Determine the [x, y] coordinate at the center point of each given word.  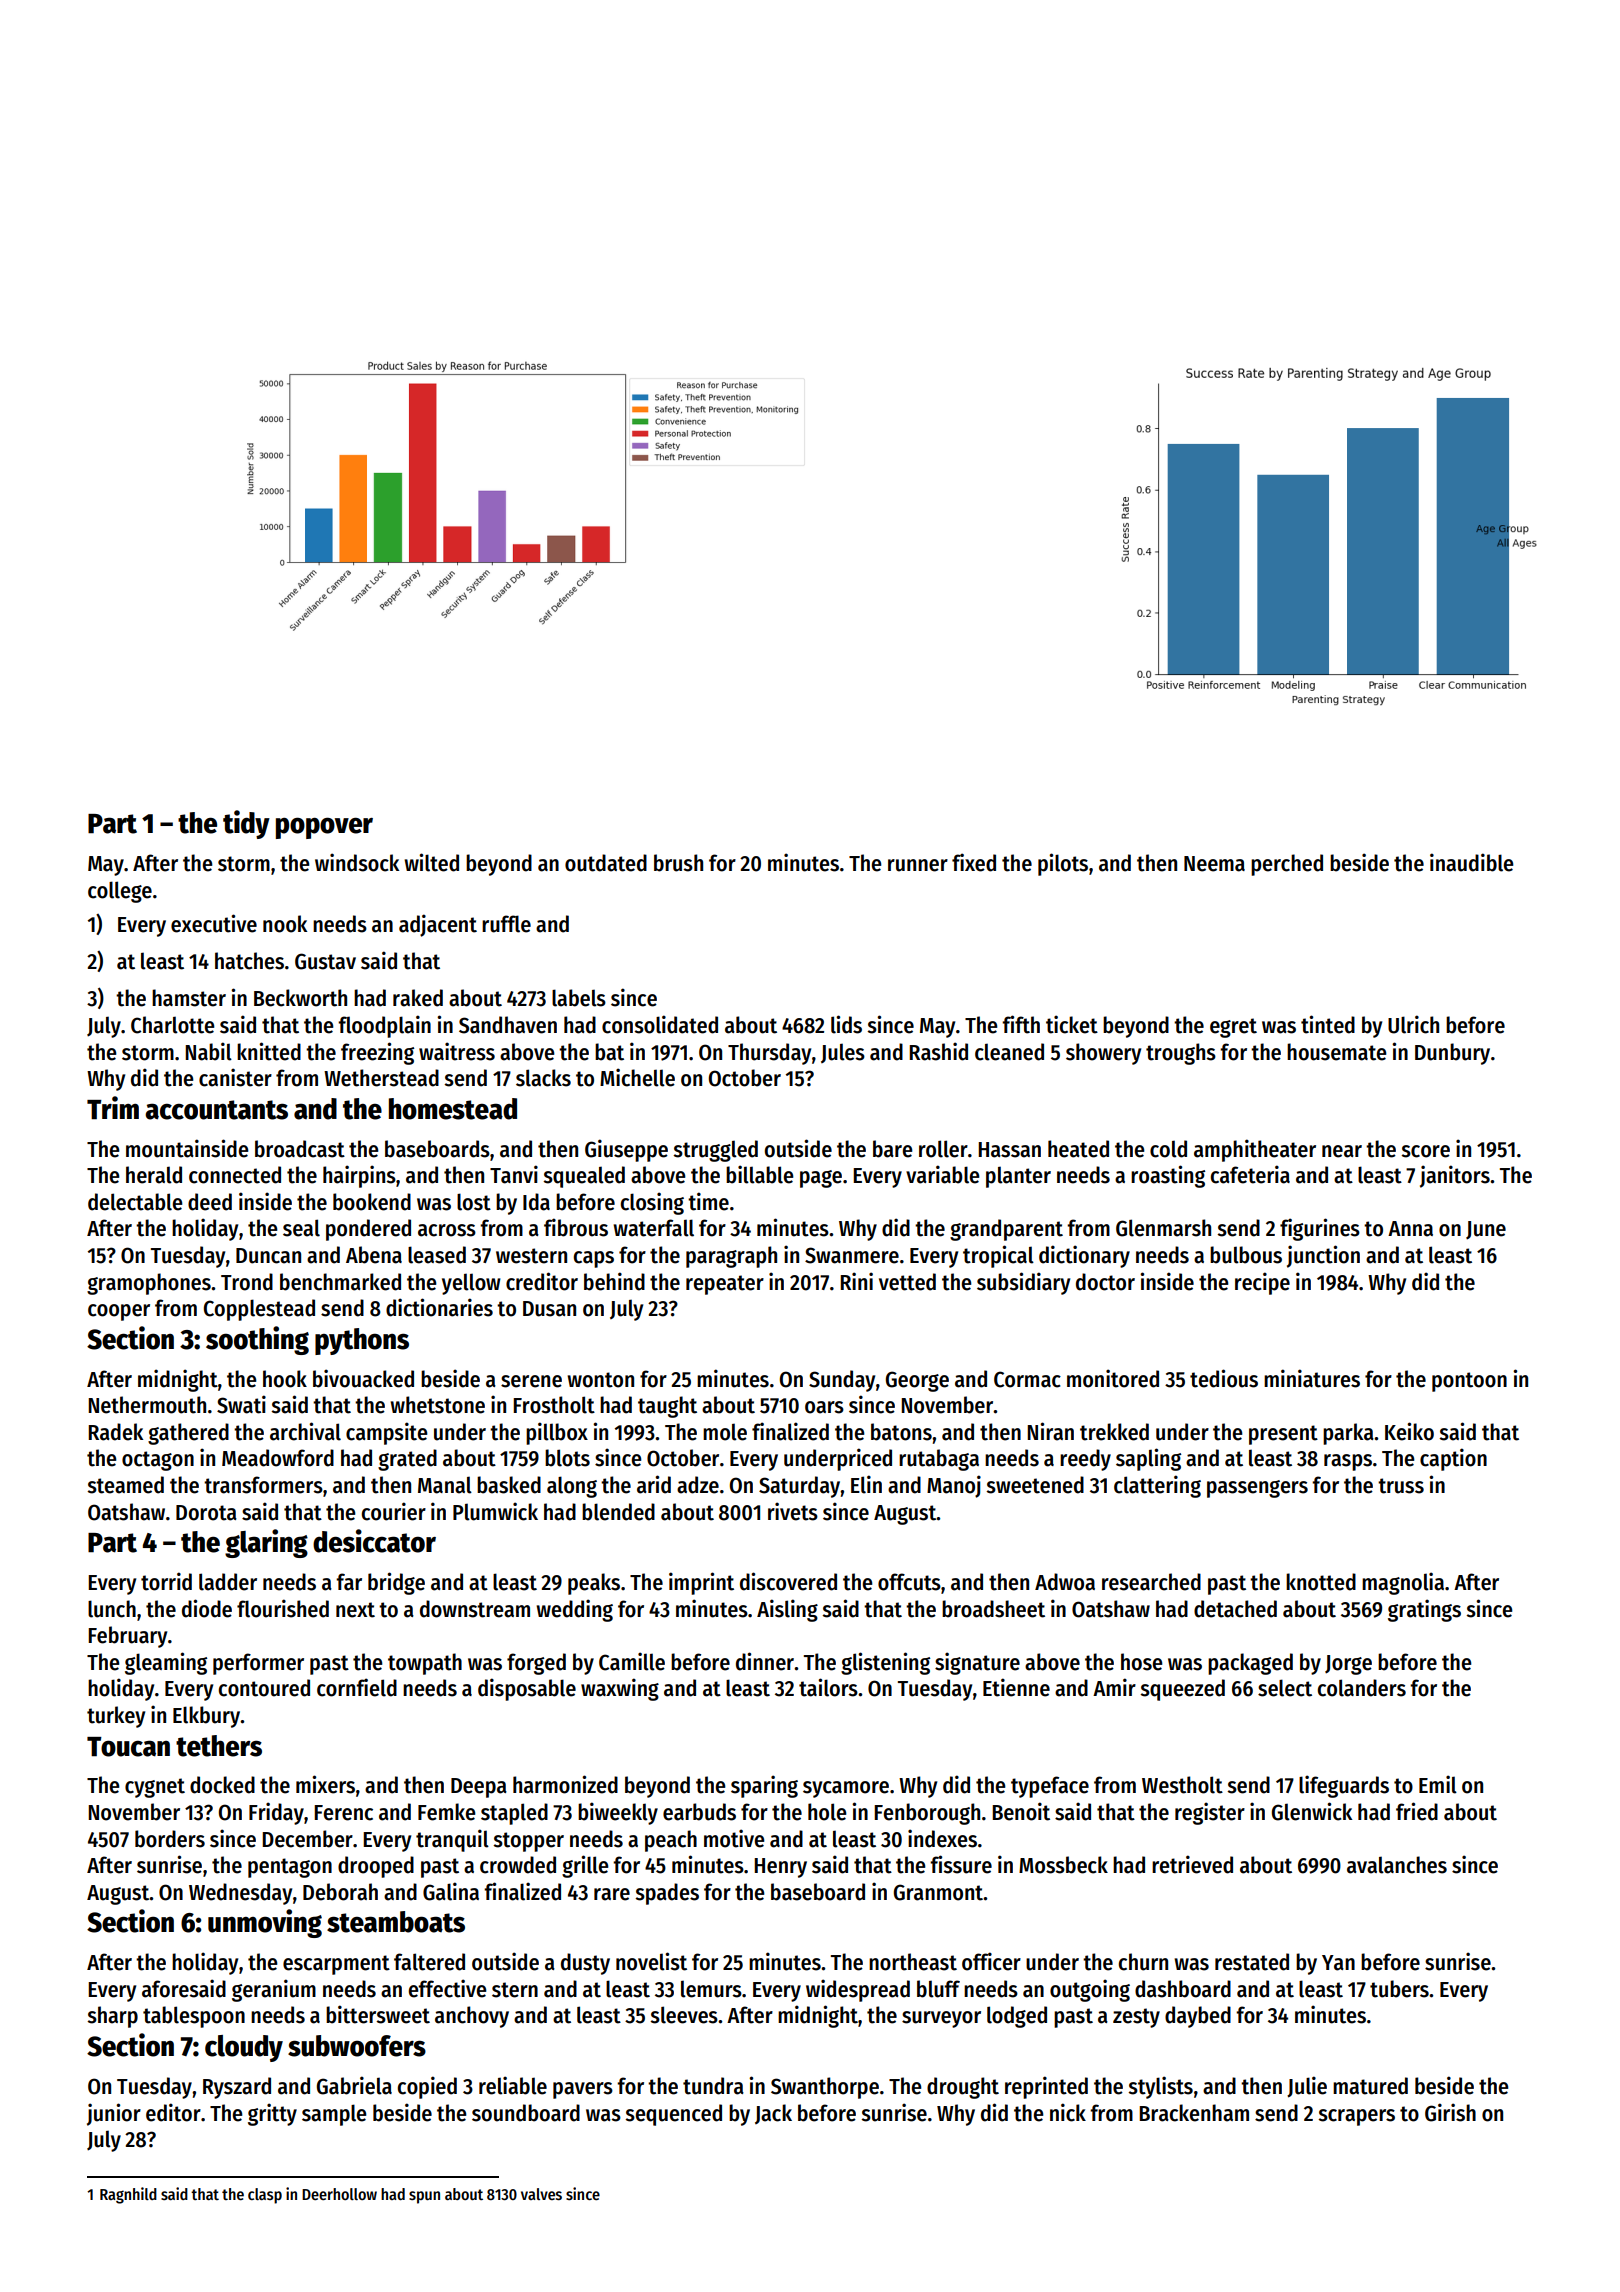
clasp [265, 2196]
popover [324, 828]
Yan [1338, 1963]
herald [154, 1175]
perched [1287, 865]
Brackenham [1194, 2113]
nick [1068, 2112]
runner [918, 865]
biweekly [618, 1813]
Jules [843, 1053]
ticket [1072, 1024]
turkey [116, 1717]
